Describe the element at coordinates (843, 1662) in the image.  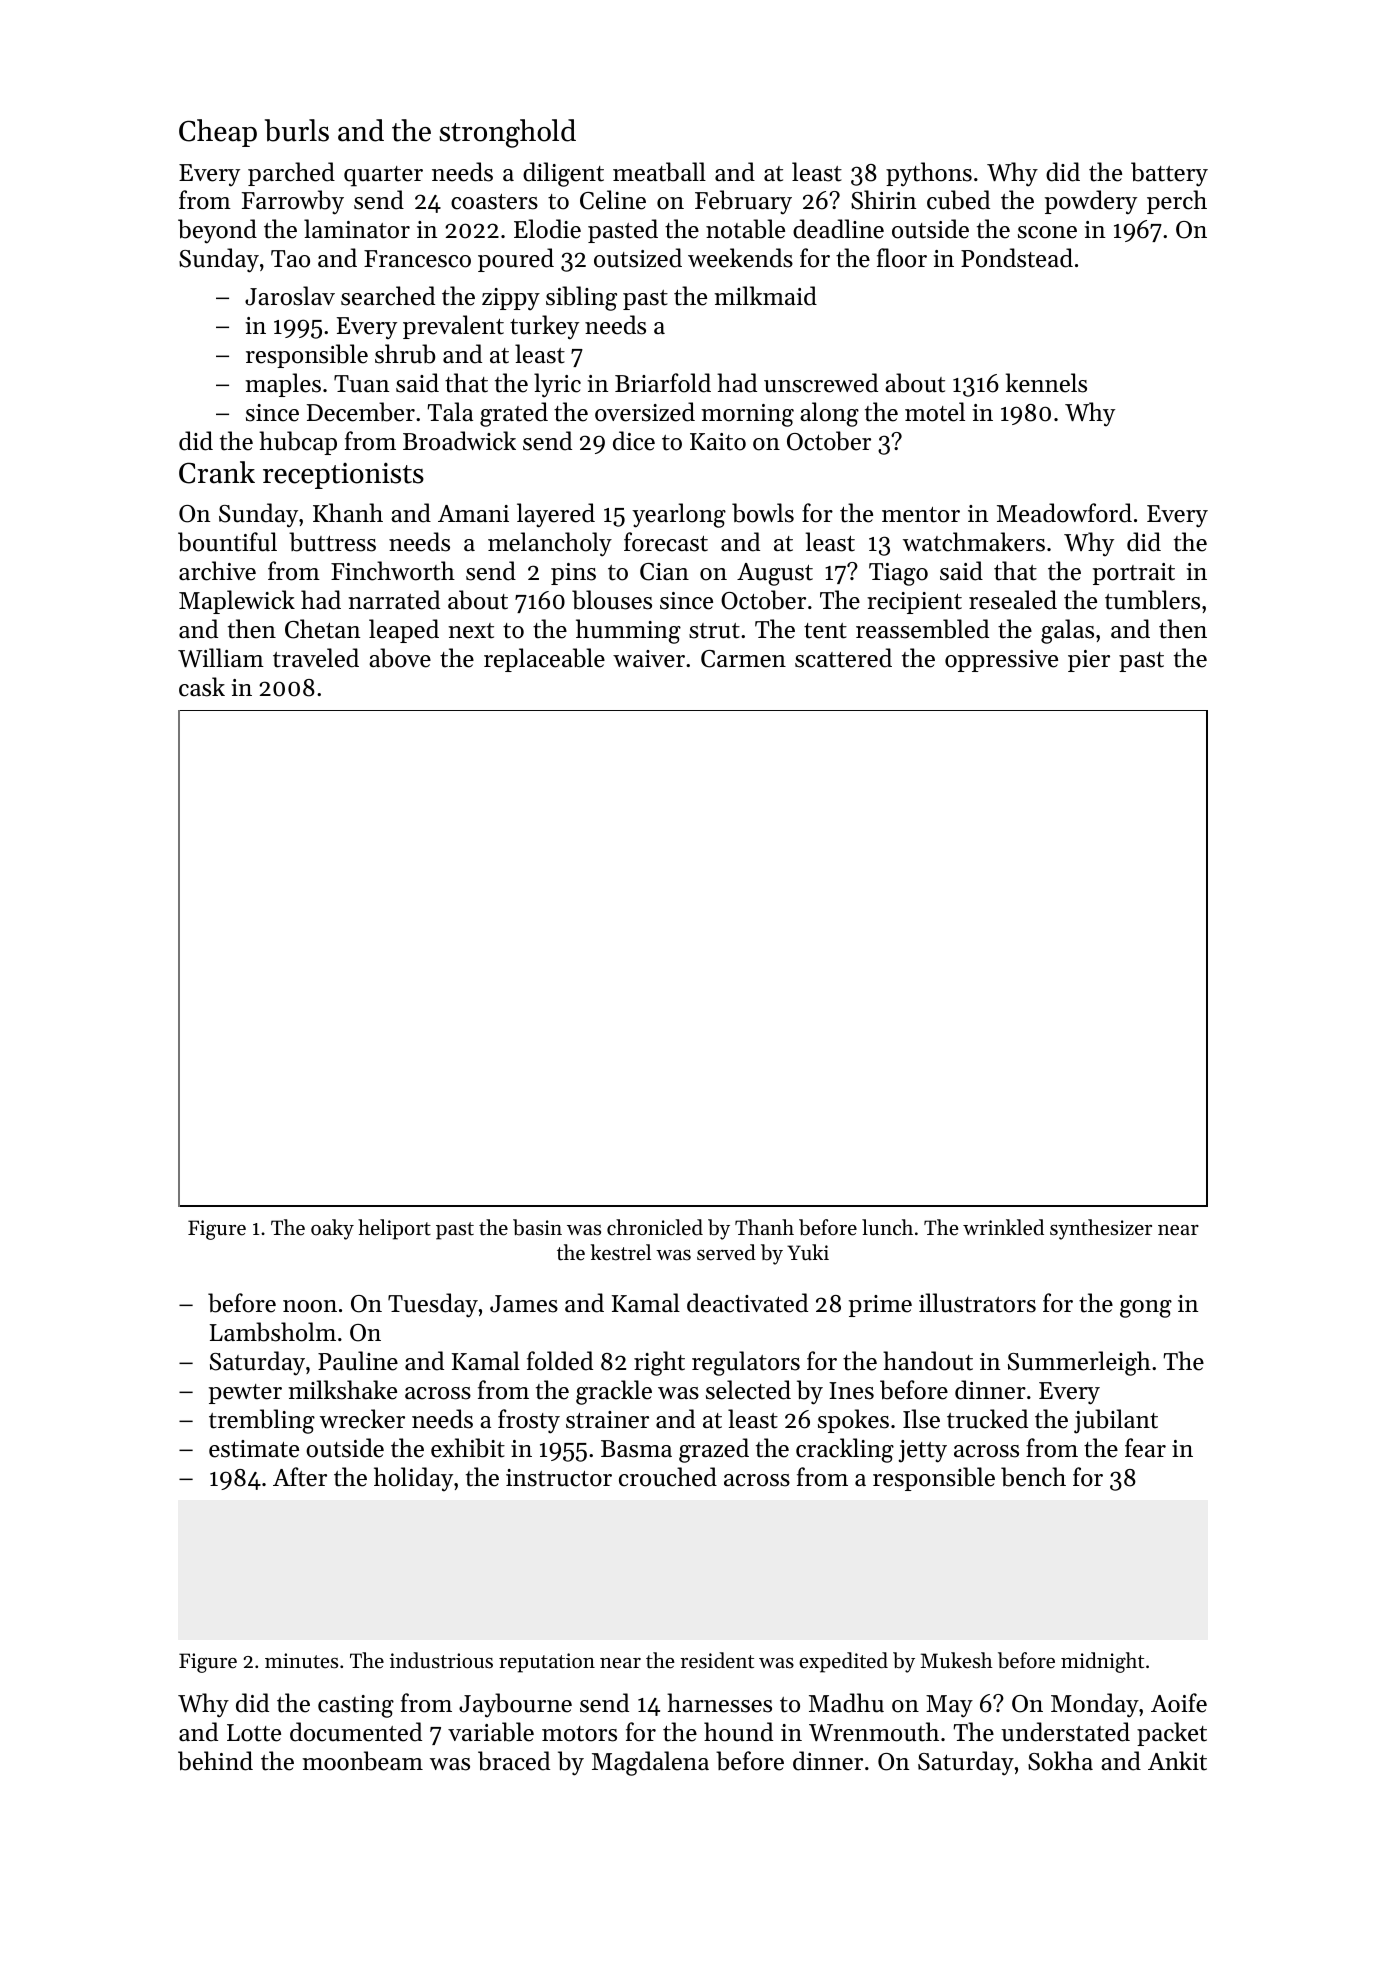
I see `expedited` at that location.
